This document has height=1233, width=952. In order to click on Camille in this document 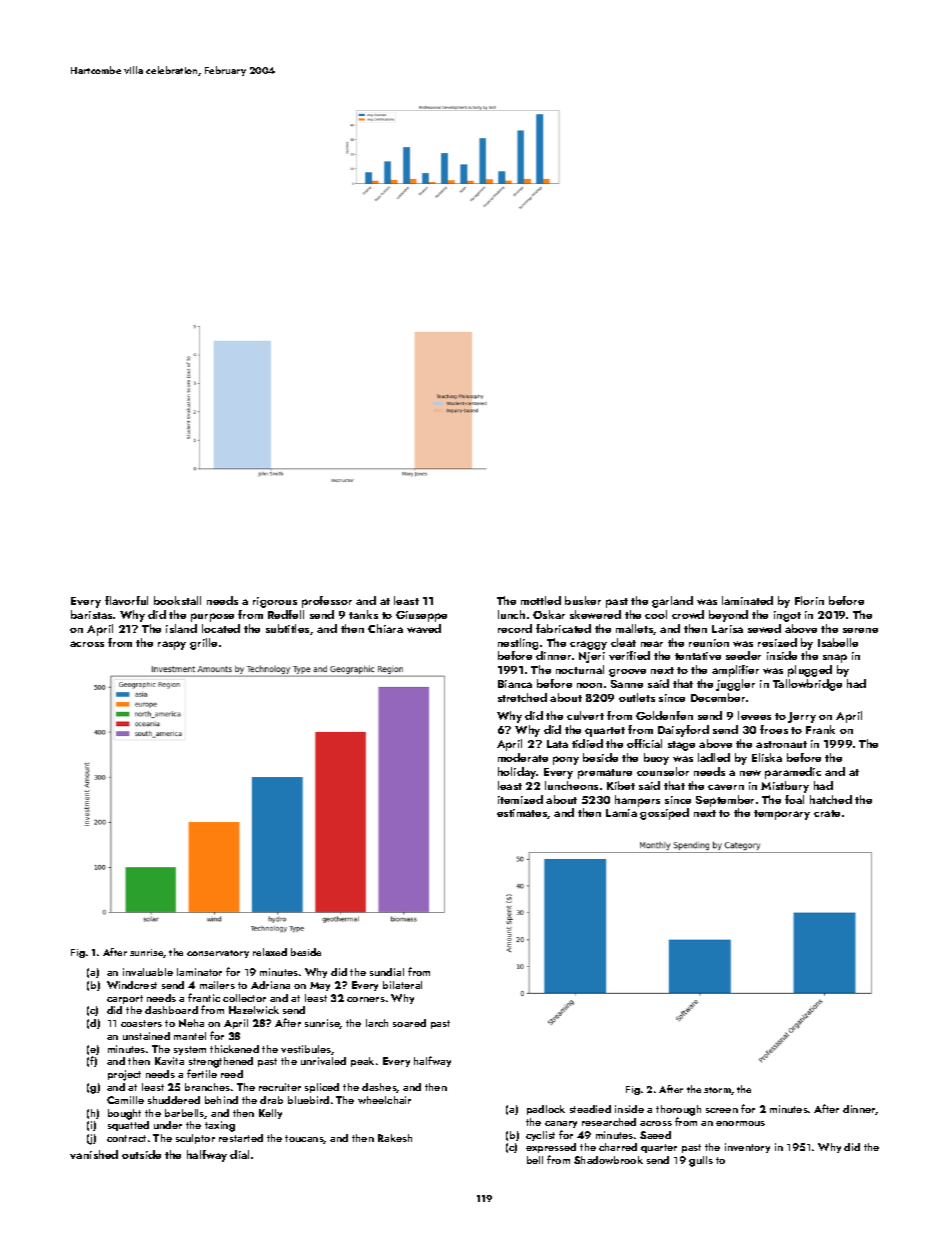, I will do `click(125, 1100)`.
